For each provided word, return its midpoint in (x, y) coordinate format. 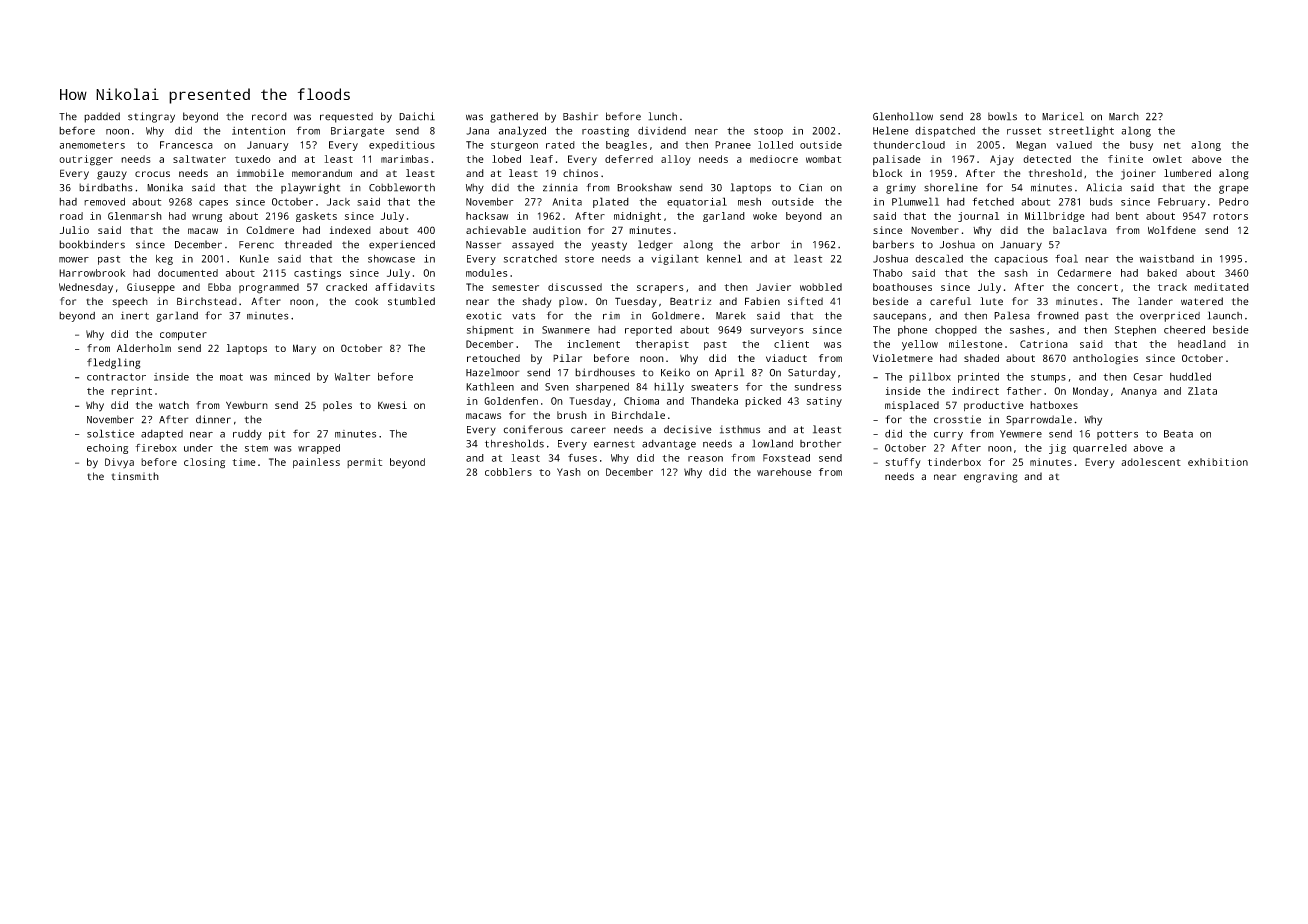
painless (316, 463)
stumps (1048, 378)
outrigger (86, 160)
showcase (391, 259)
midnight (637, 217)
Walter (352, 376)
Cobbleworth (402, 187)
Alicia (1104, 187)
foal (1066, 258)
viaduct (786, 358)
